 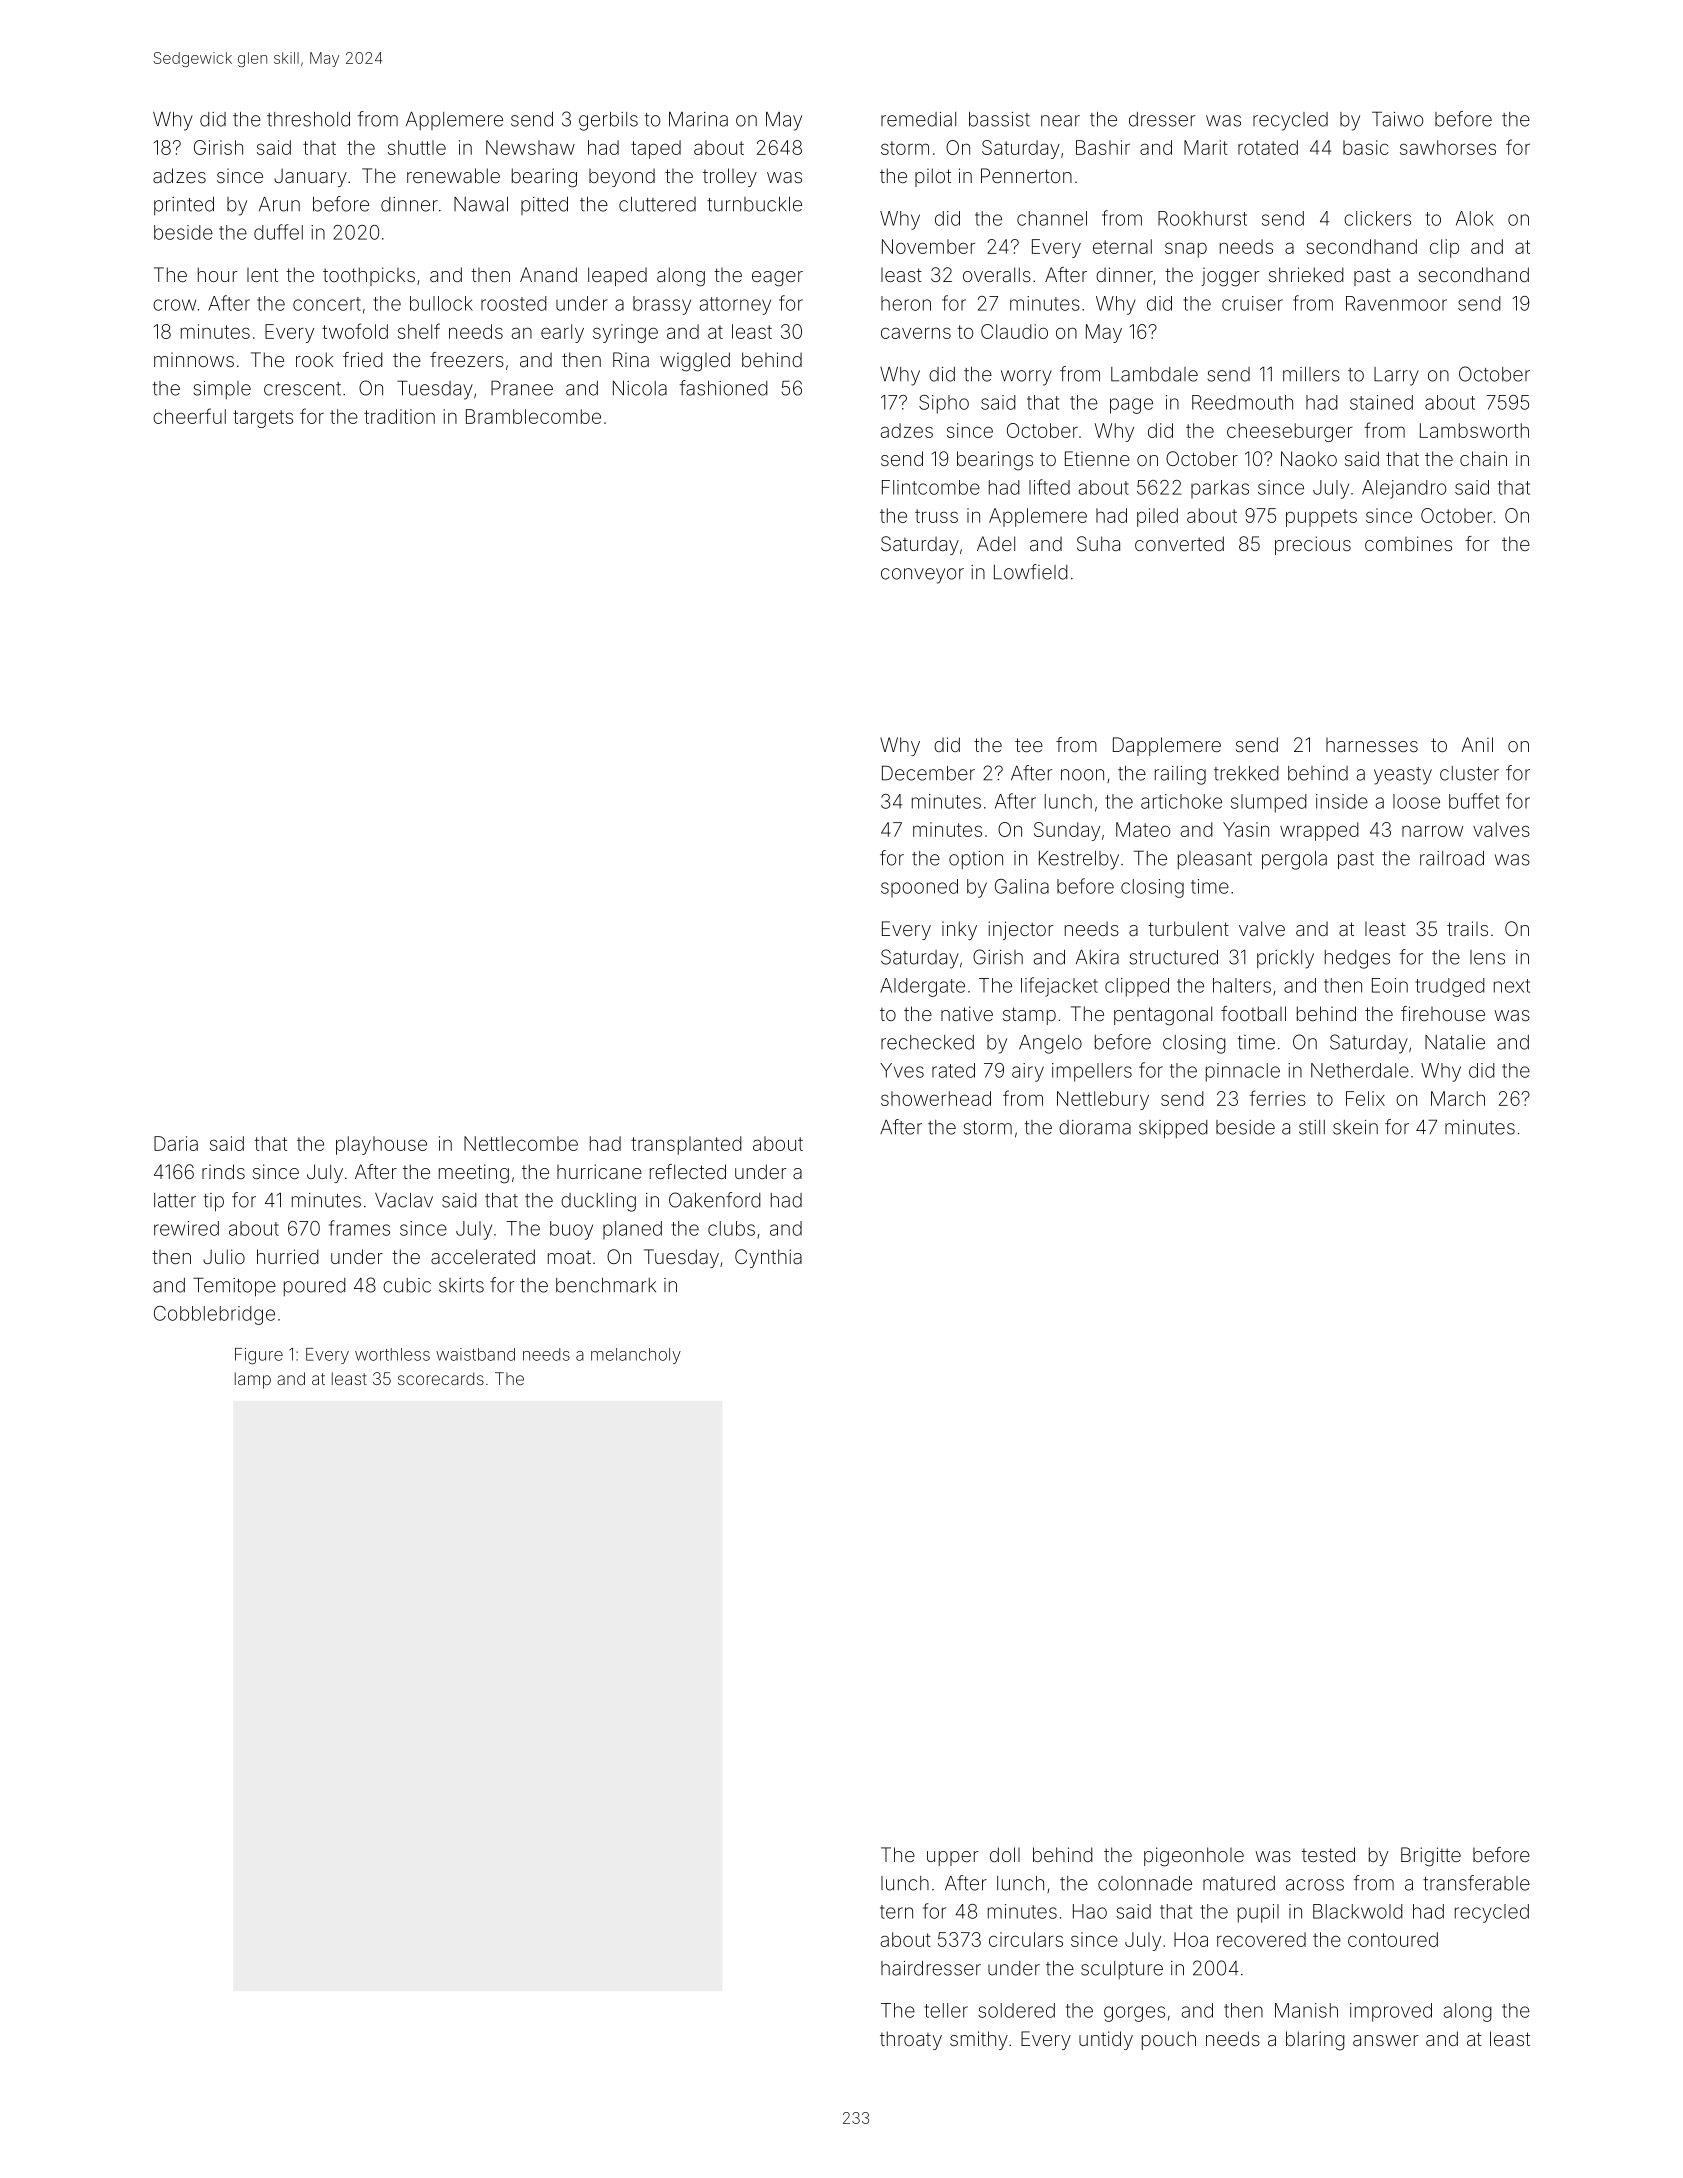 What do you see at coordinates (1163, 1016) in the page?
I see `pentagonal` at bounding box center [1163, 1016].
